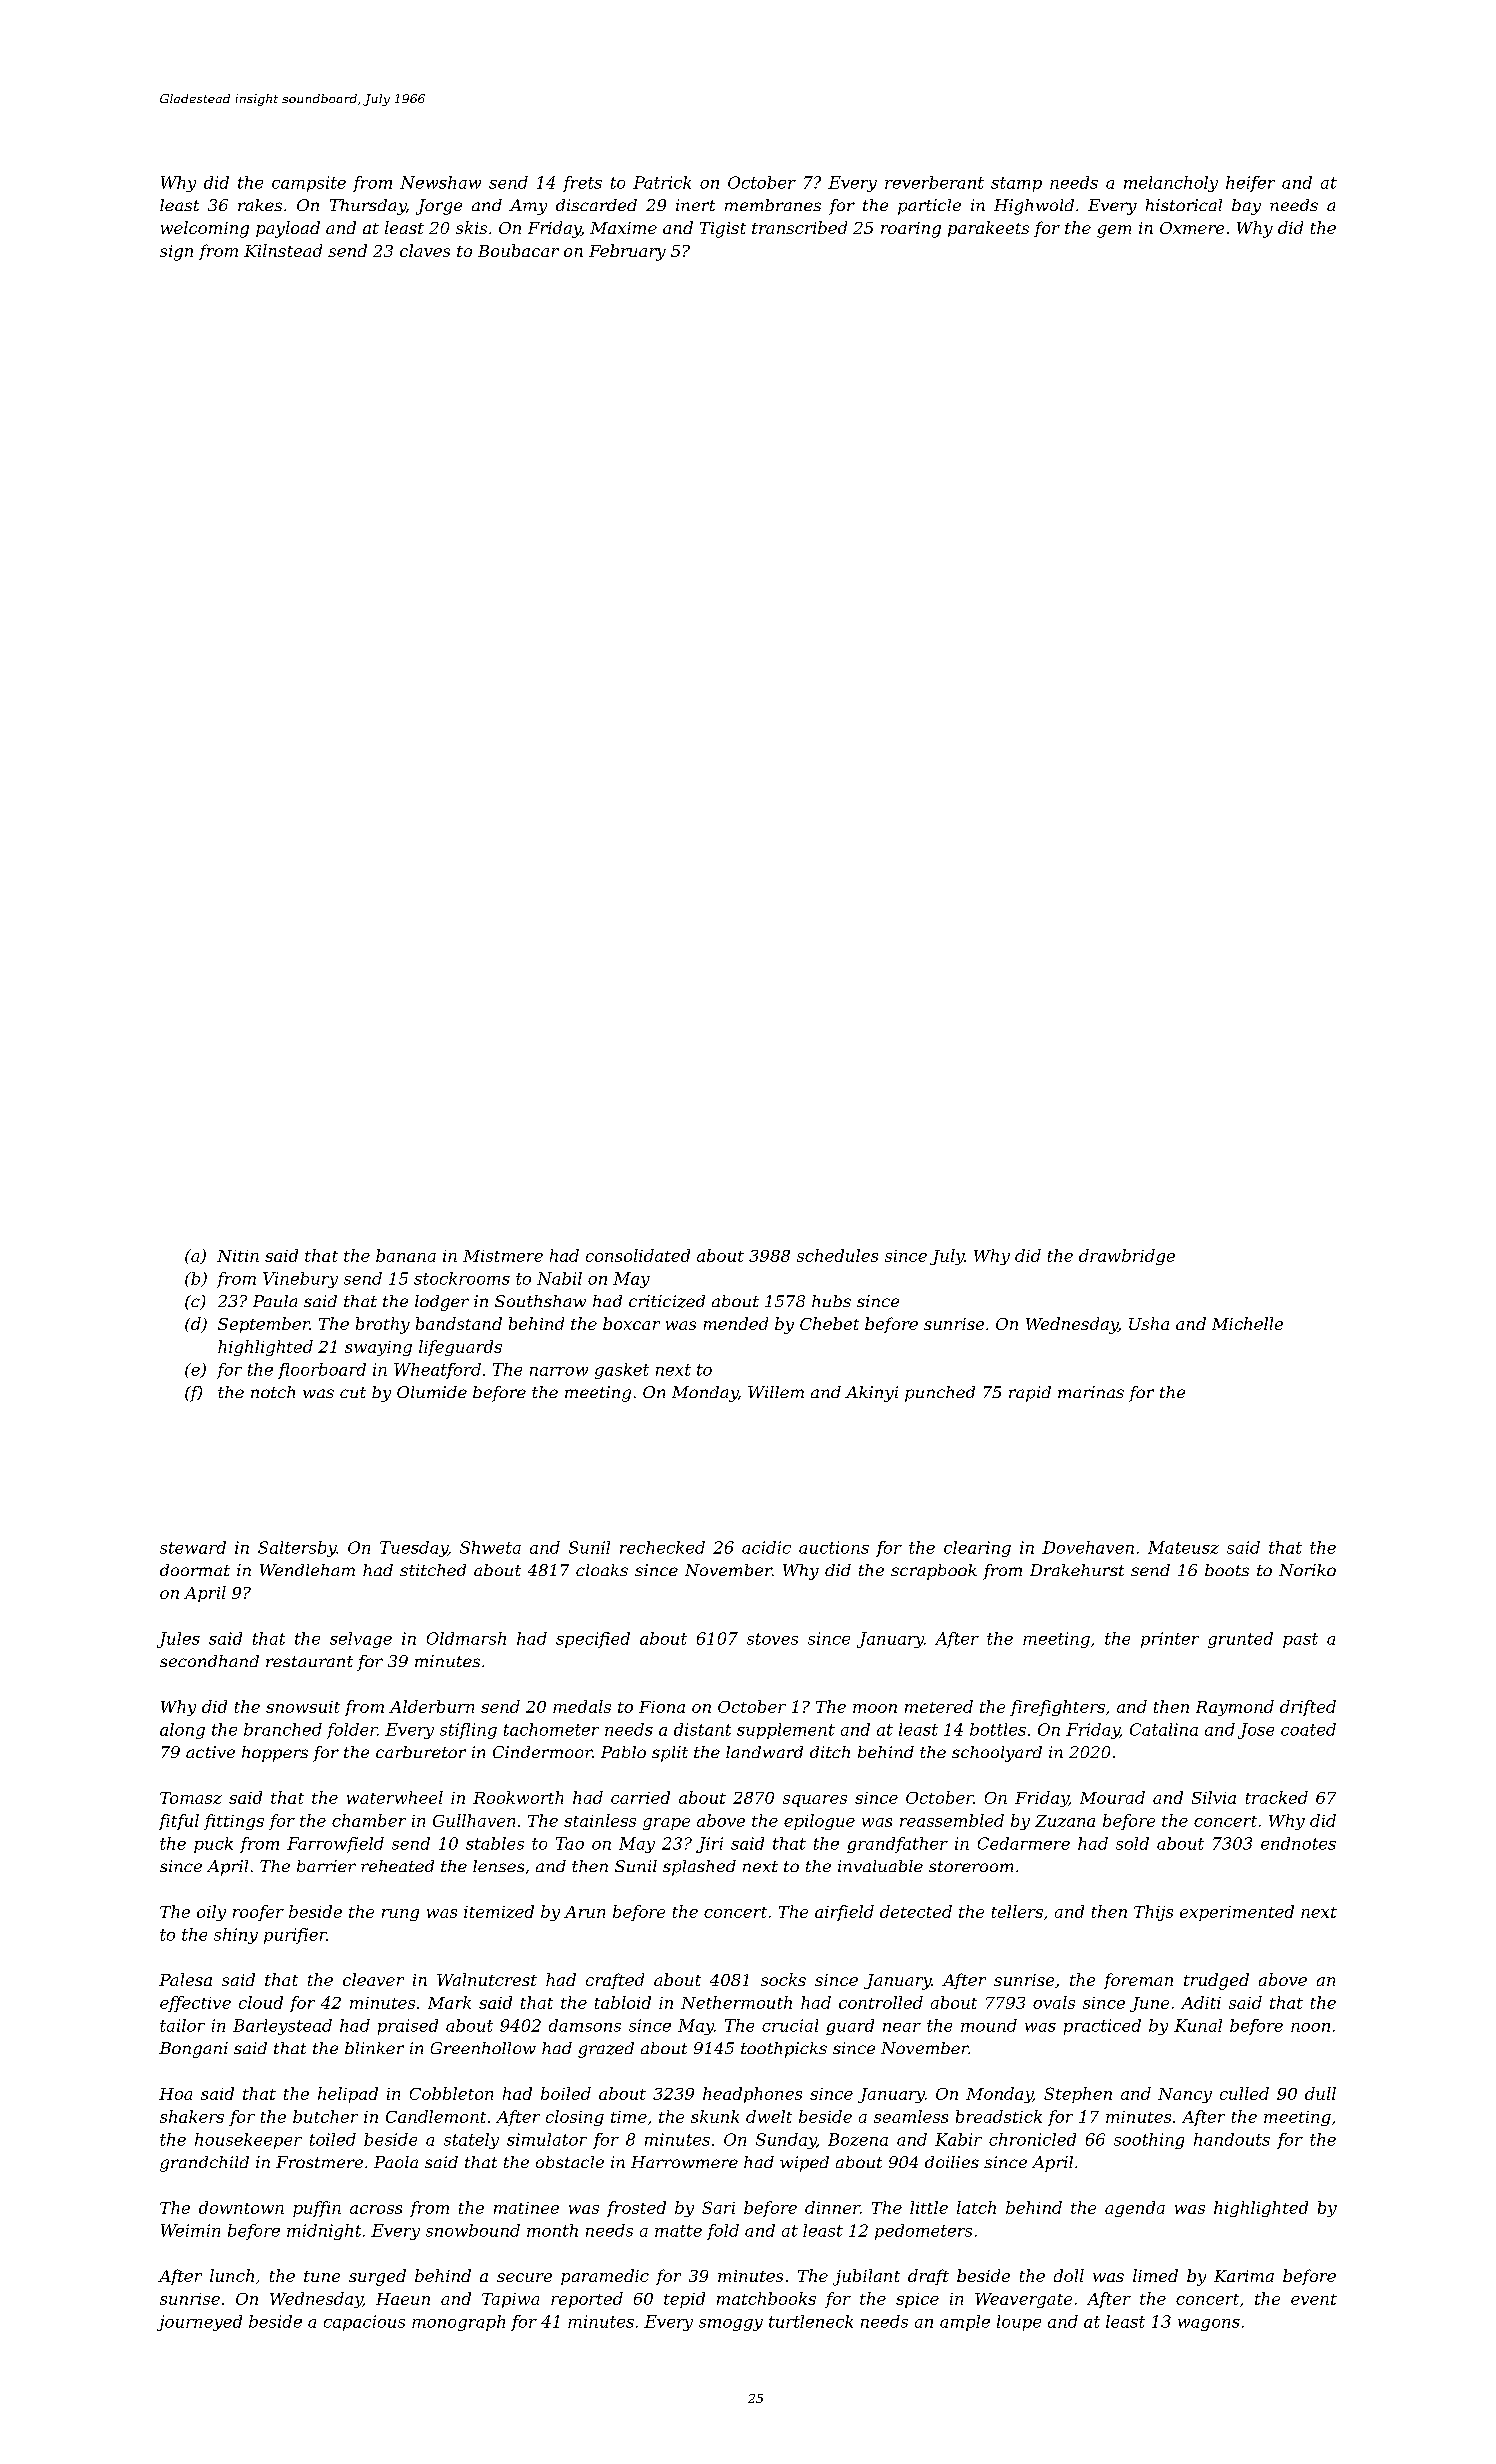 The height and width of the screenshot is (2464, 1496). What do you see at coordinates (260, 205) in the screenshot?
I see `rakes` at bounding box center [260, 205].
